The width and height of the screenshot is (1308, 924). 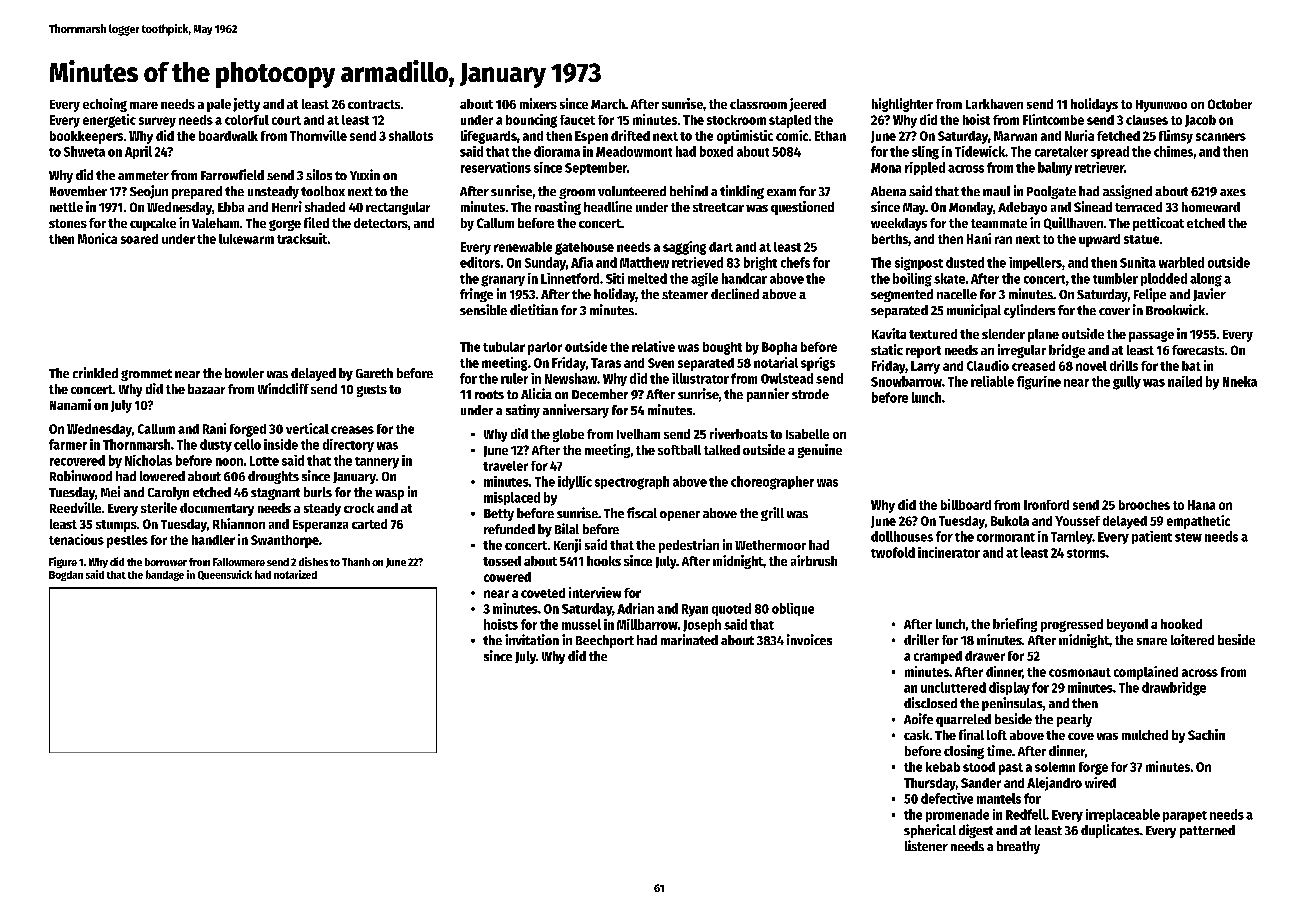 What do you see at coordinates (534, 309) in the screenshot?
I see `dietitian` at bounding box center [534, 309].
